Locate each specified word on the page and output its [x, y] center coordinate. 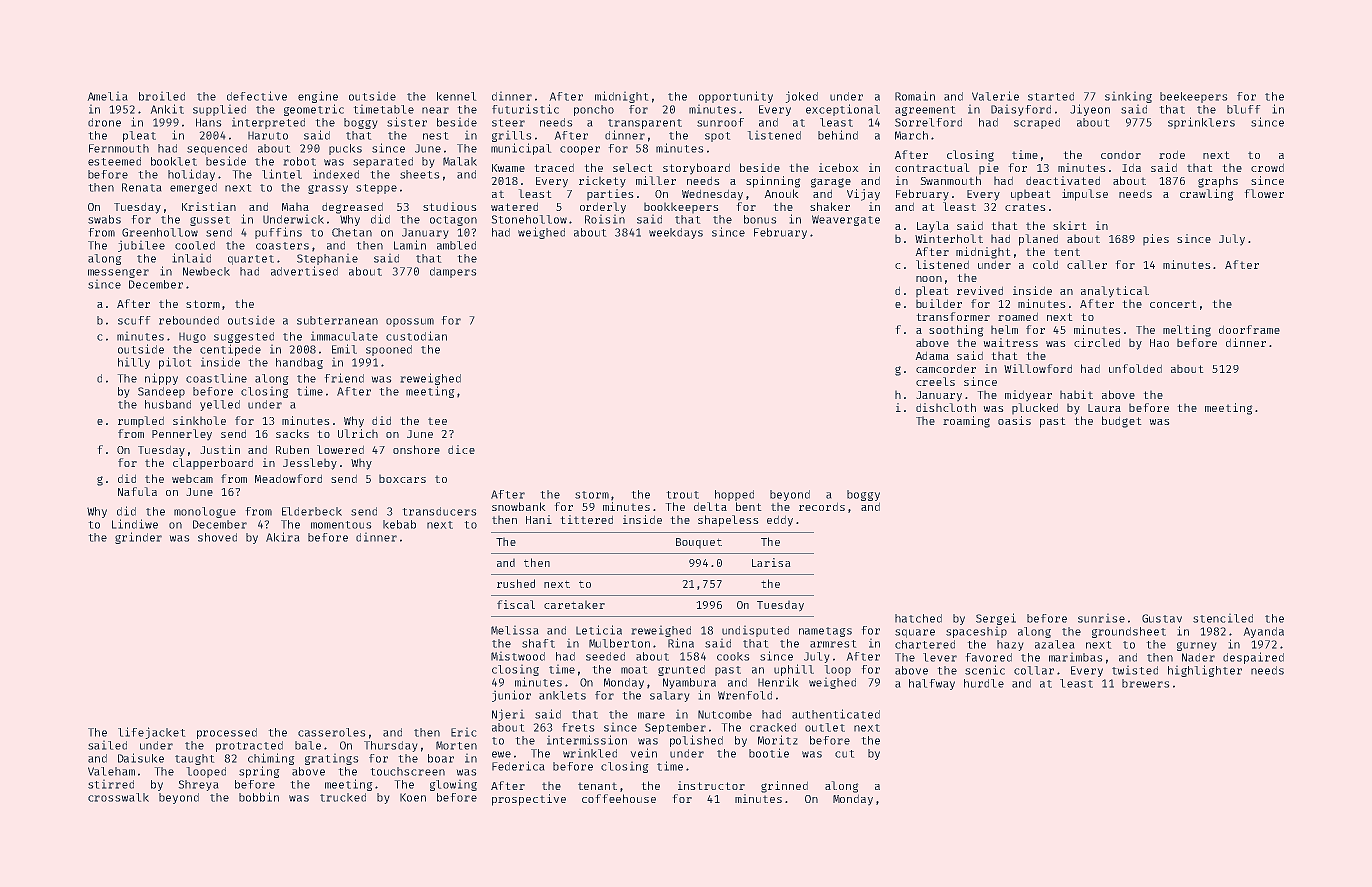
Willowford [1038, 368]
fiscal [516, 604]
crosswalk [118, 797]
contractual [932, 167]
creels [935, 381]
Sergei [996, 619]
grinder [138, 538]
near [435, 110]
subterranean [337, 320]
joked [802, 97]
